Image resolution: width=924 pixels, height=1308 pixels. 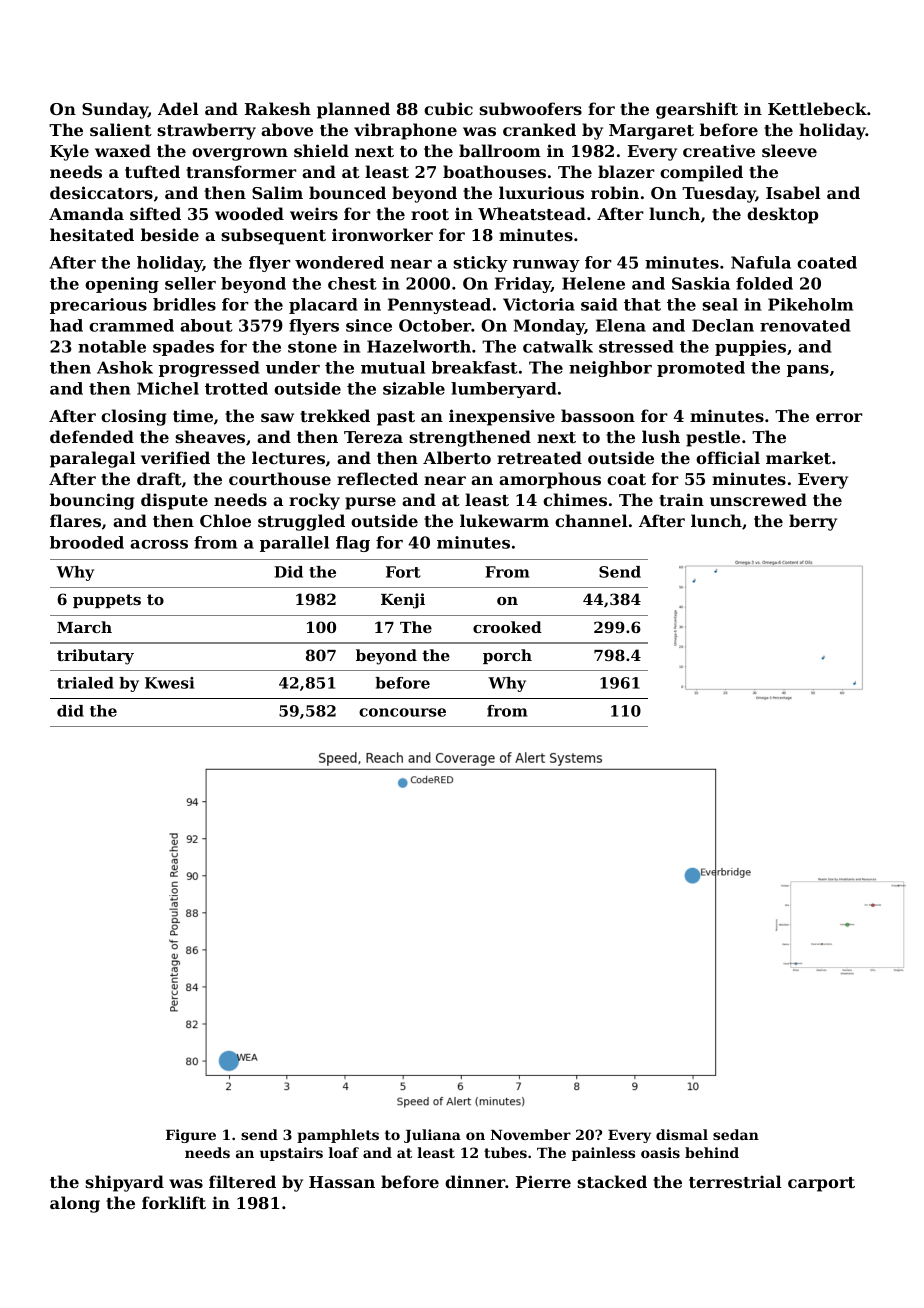 I want to click on lukewarm, so click(x=504, y=520).
